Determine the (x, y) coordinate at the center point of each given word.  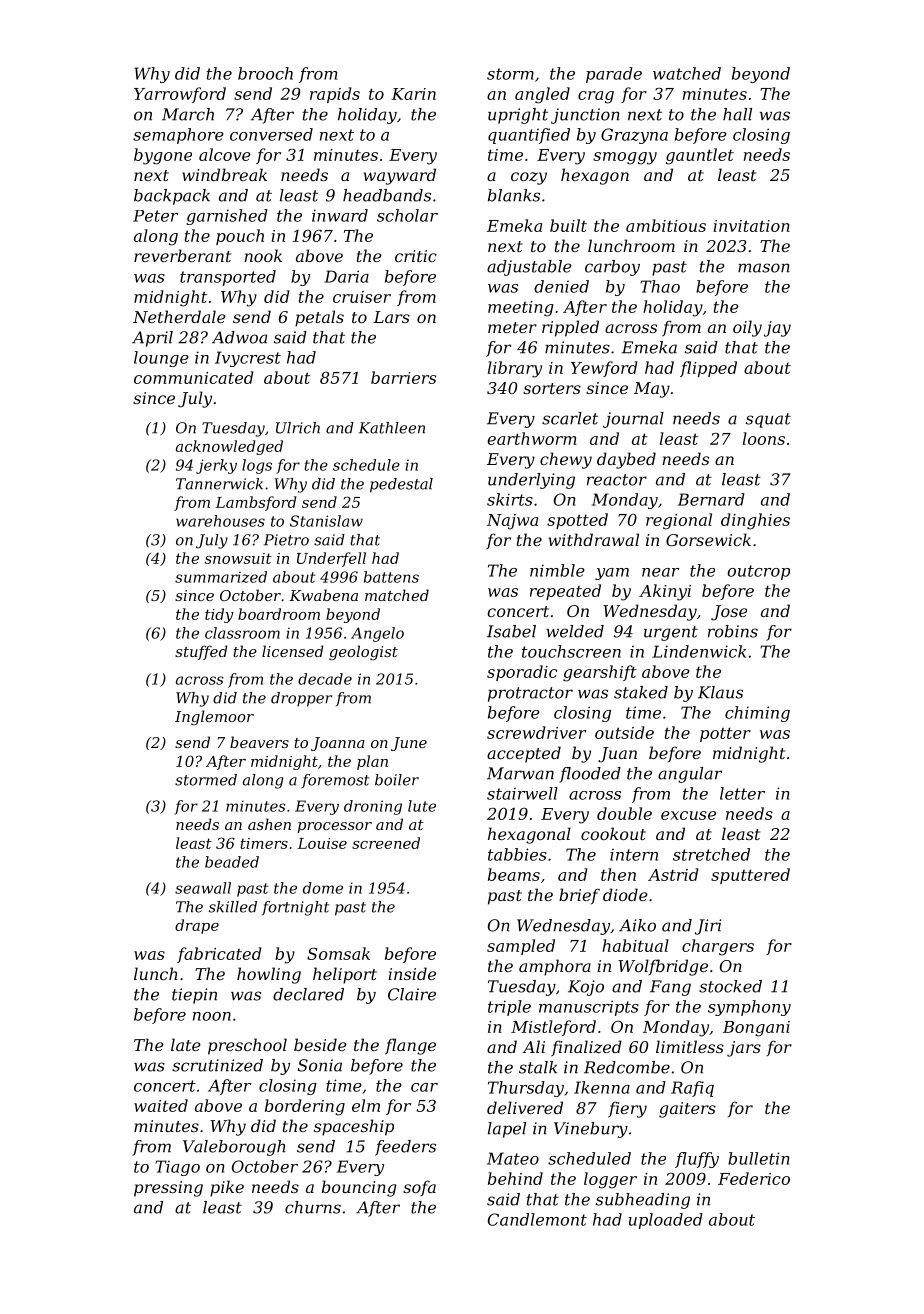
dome (323, 888)
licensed (293, 651)
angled (542, 95)
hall (737, 114)
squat (768, 420)
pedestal (401, 485)
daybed (626, 460)
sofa (419, 1188)
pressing (168, 1189)
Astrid (673, 874)
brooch (265, 73)
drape (197, 926)
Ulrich (298, 428)
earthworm (532, 438)
